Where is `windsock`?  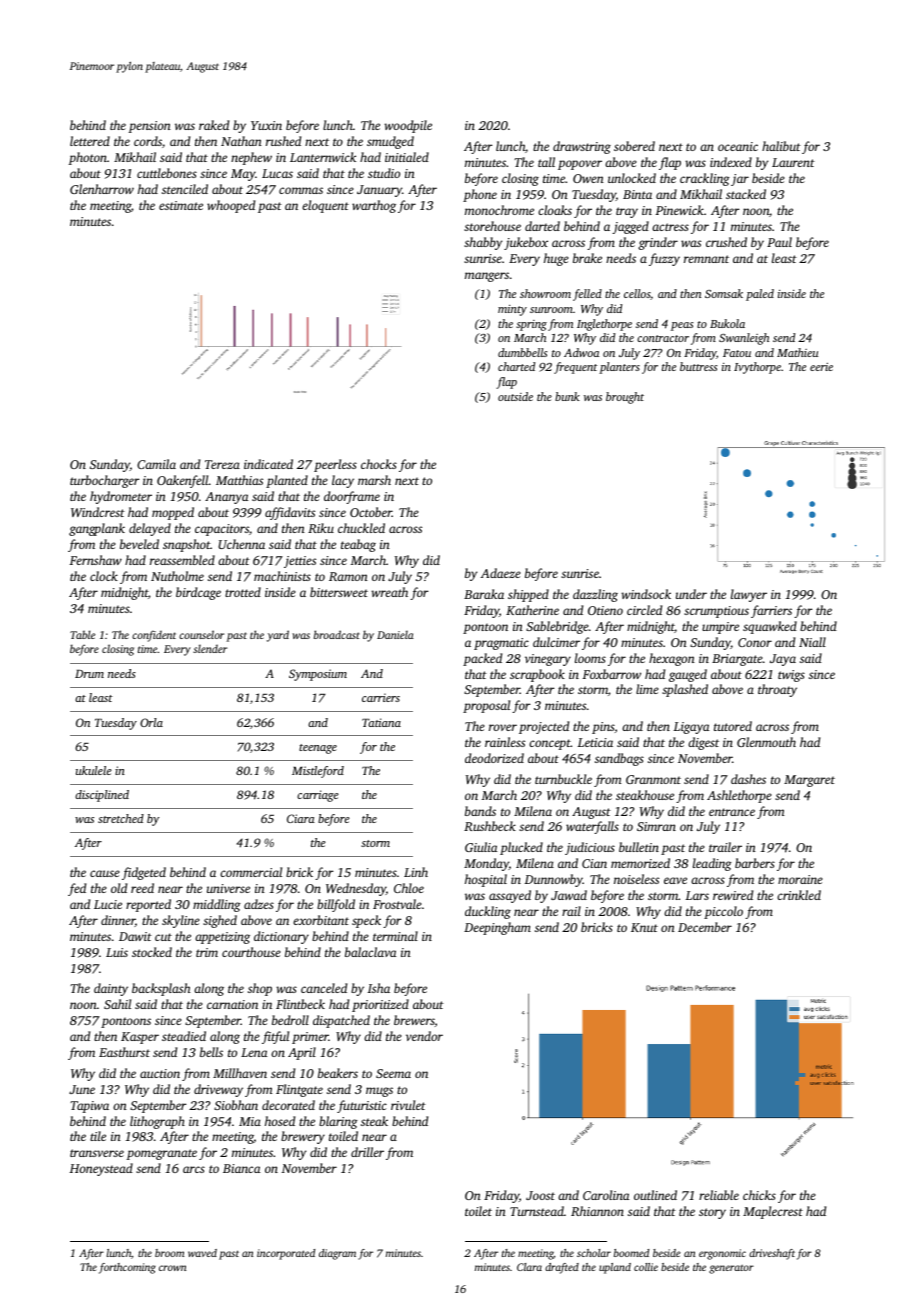
windsock is located at coordinates (646, 594).
